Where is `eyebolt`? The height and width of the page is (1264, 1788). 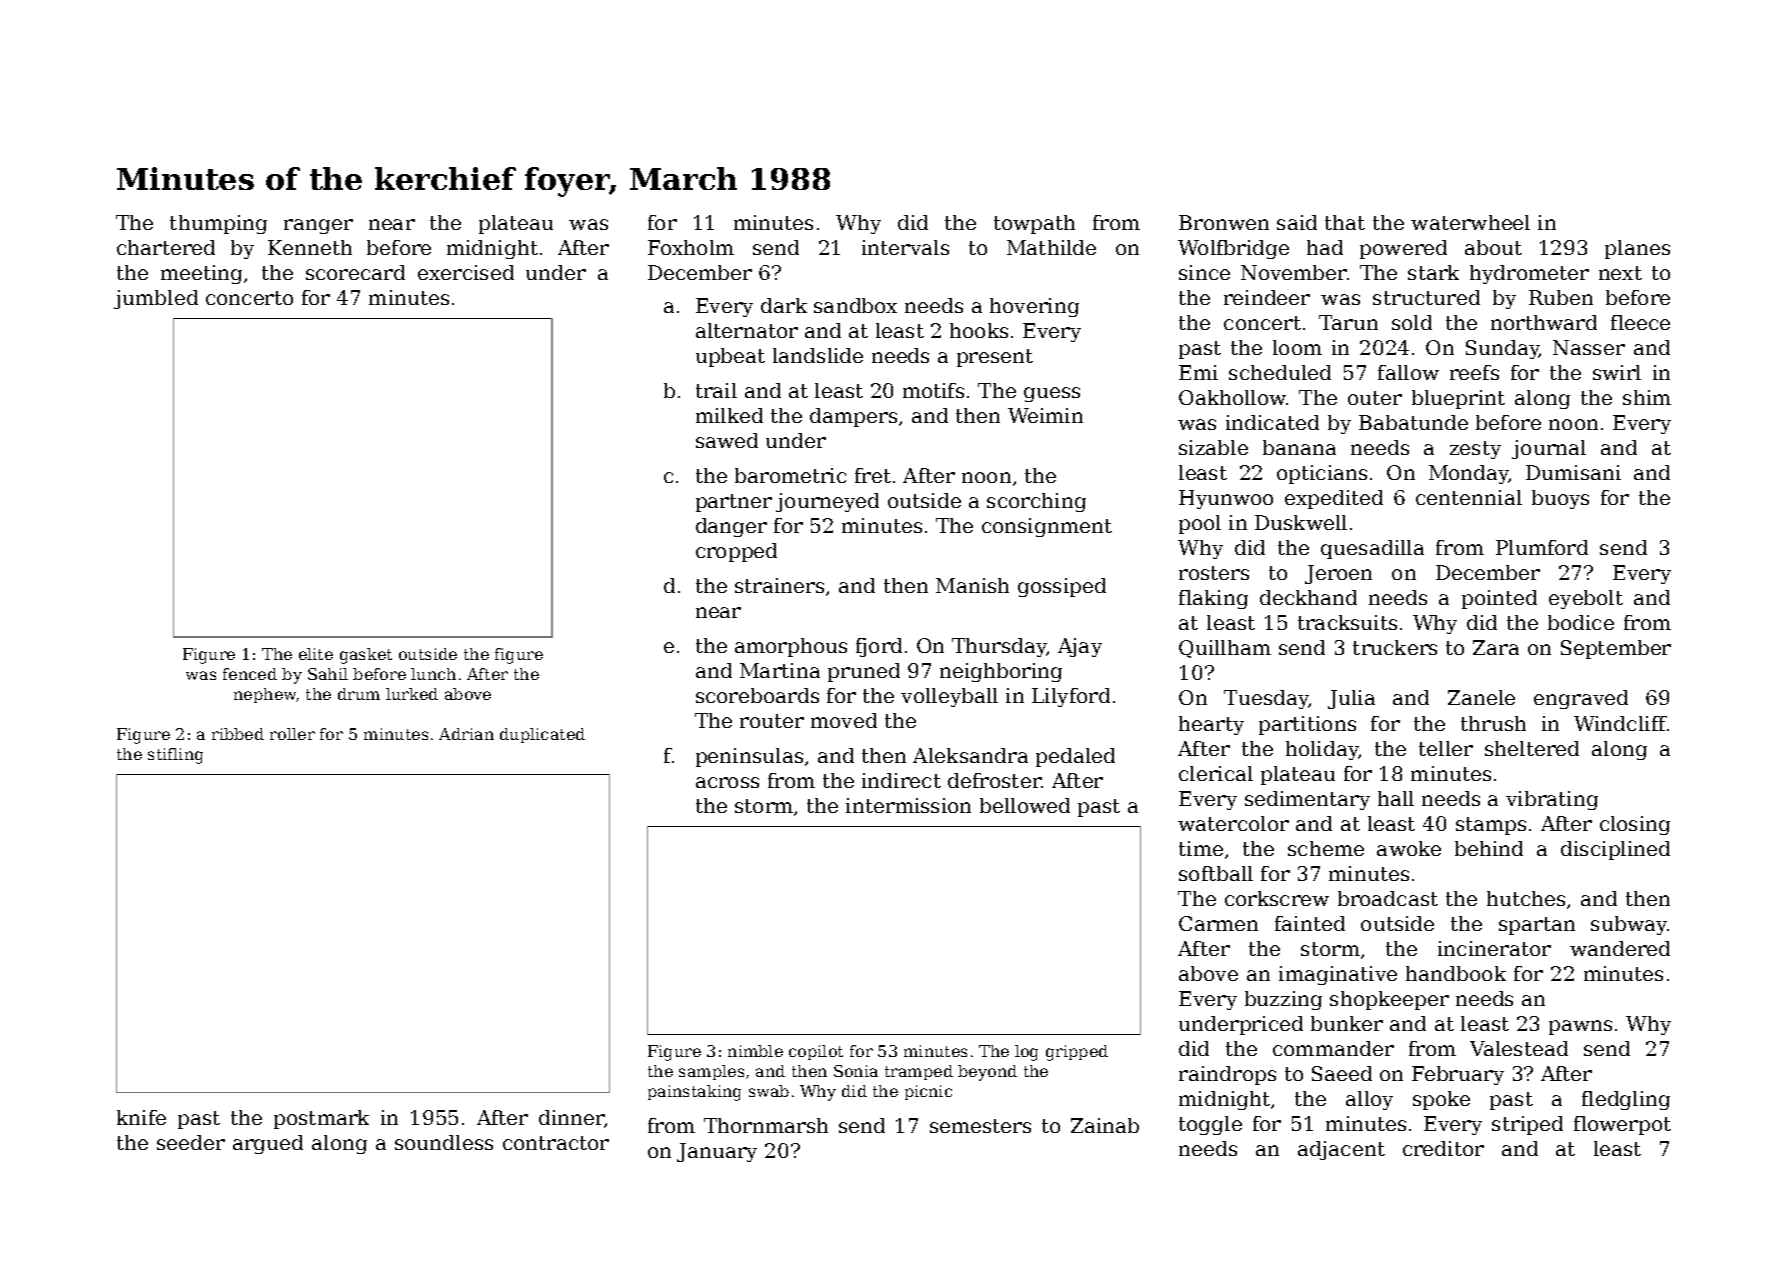 eyebolt is located at coordinates (1586, 599).
